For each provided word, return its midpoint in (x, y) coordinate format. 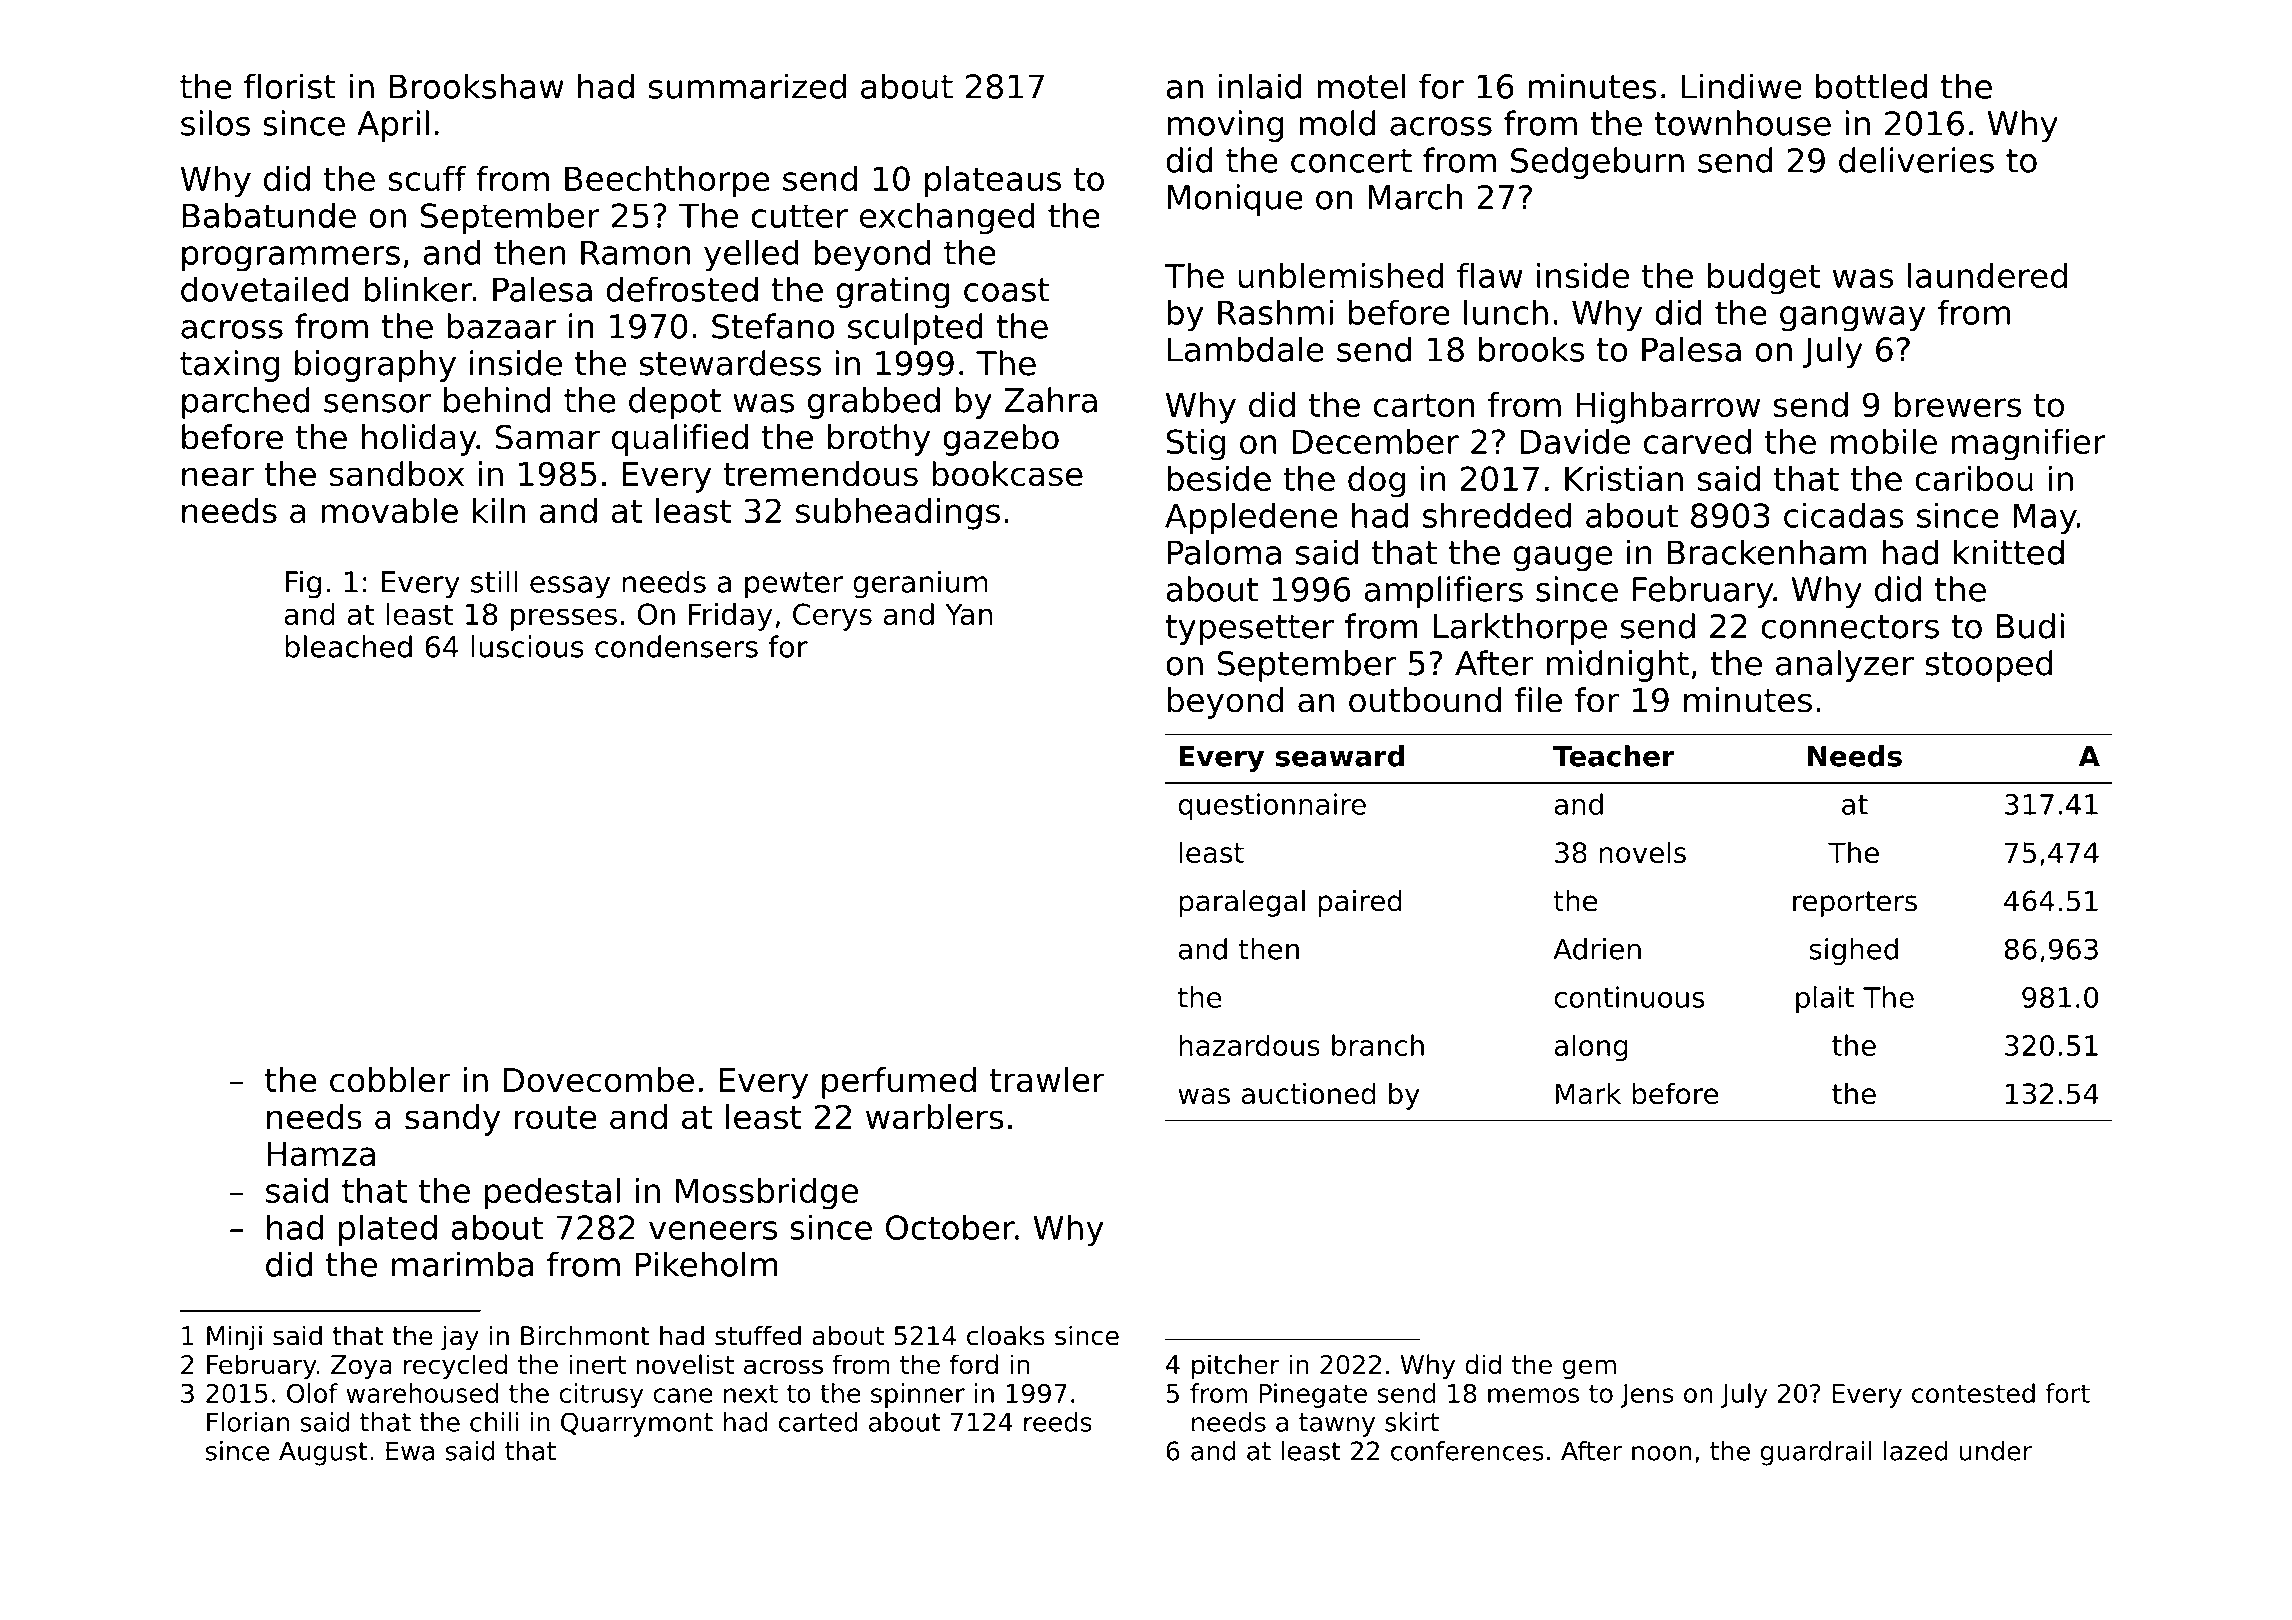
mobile (1884, 441)
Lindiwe (1742, 86)
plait (1825, 1000)
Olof (312, 1393)
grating (893, 292)
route (555, 1118)
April (393, 126)
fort (2067, 1393)
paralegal (1242, 903)
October (950, 1227)
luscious (528, 646)
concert (1351, 161)
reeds (1058, 1422)
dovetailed (265, 289)
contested (1973, 1393)
